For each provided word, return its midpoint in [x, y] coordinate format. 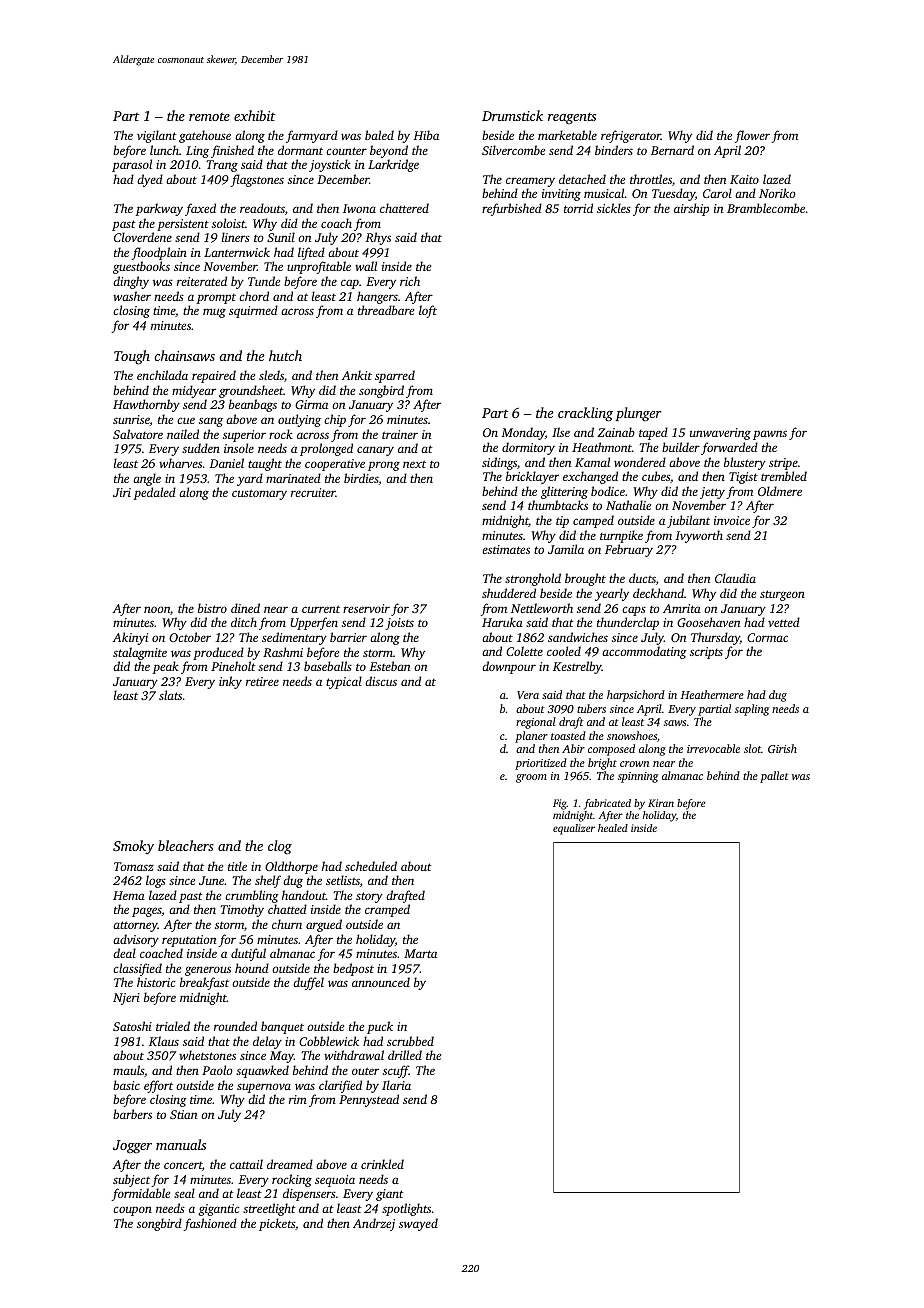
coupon [132, 1211]
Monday [523, 433]
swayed [418, 1224]
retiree [262, 681]
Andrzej [374, 1224]
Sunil [281, 237]
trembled [784, 476]
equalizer [574, 829]
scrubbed [410, 1041]
